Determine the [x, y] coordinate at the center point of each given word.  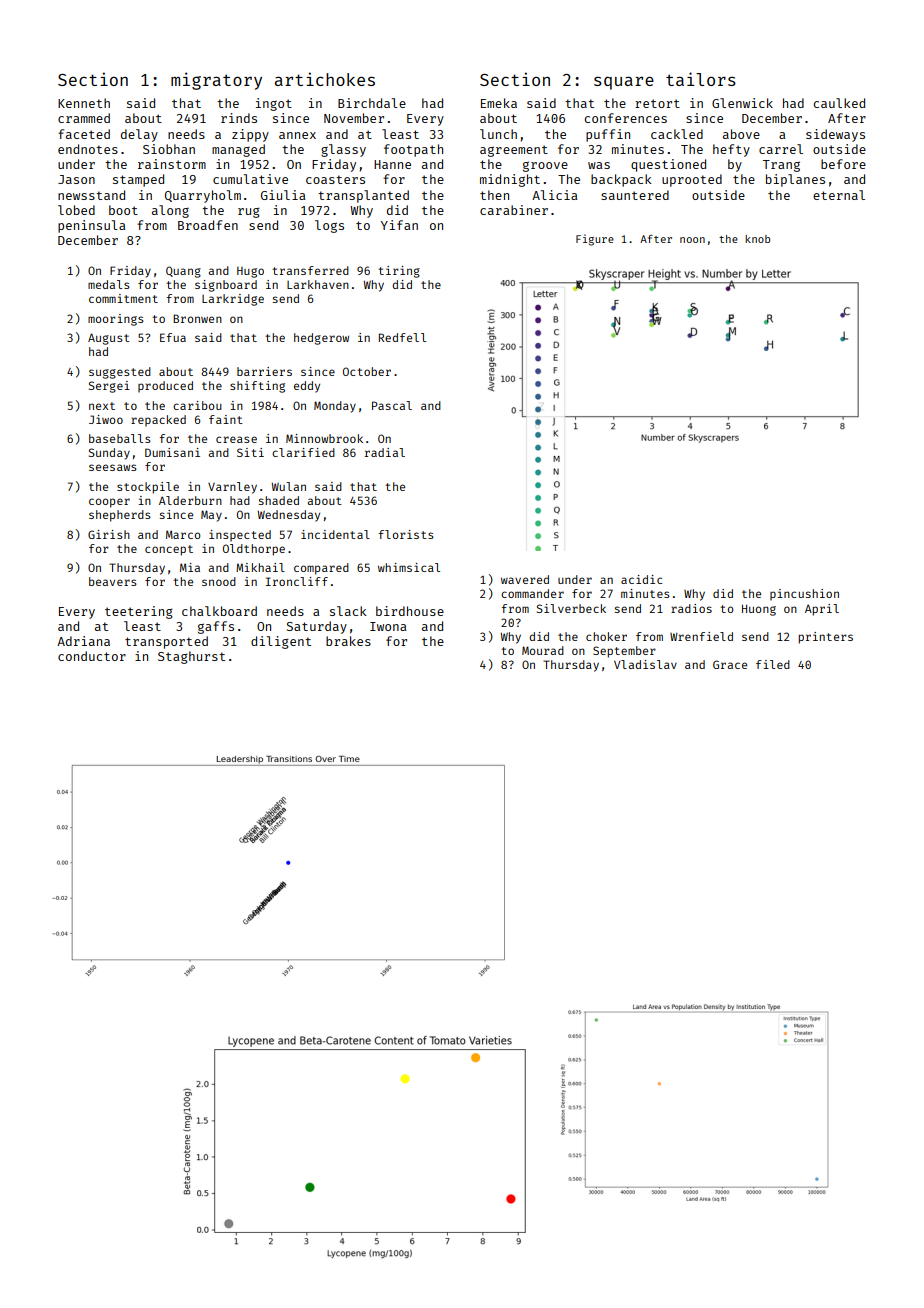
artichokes [325, 79]
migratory [216, 81]
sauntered [635, 195]
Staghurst [191, 657]
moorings [116, 320]
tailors [701, 79]
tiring [399, 272]
